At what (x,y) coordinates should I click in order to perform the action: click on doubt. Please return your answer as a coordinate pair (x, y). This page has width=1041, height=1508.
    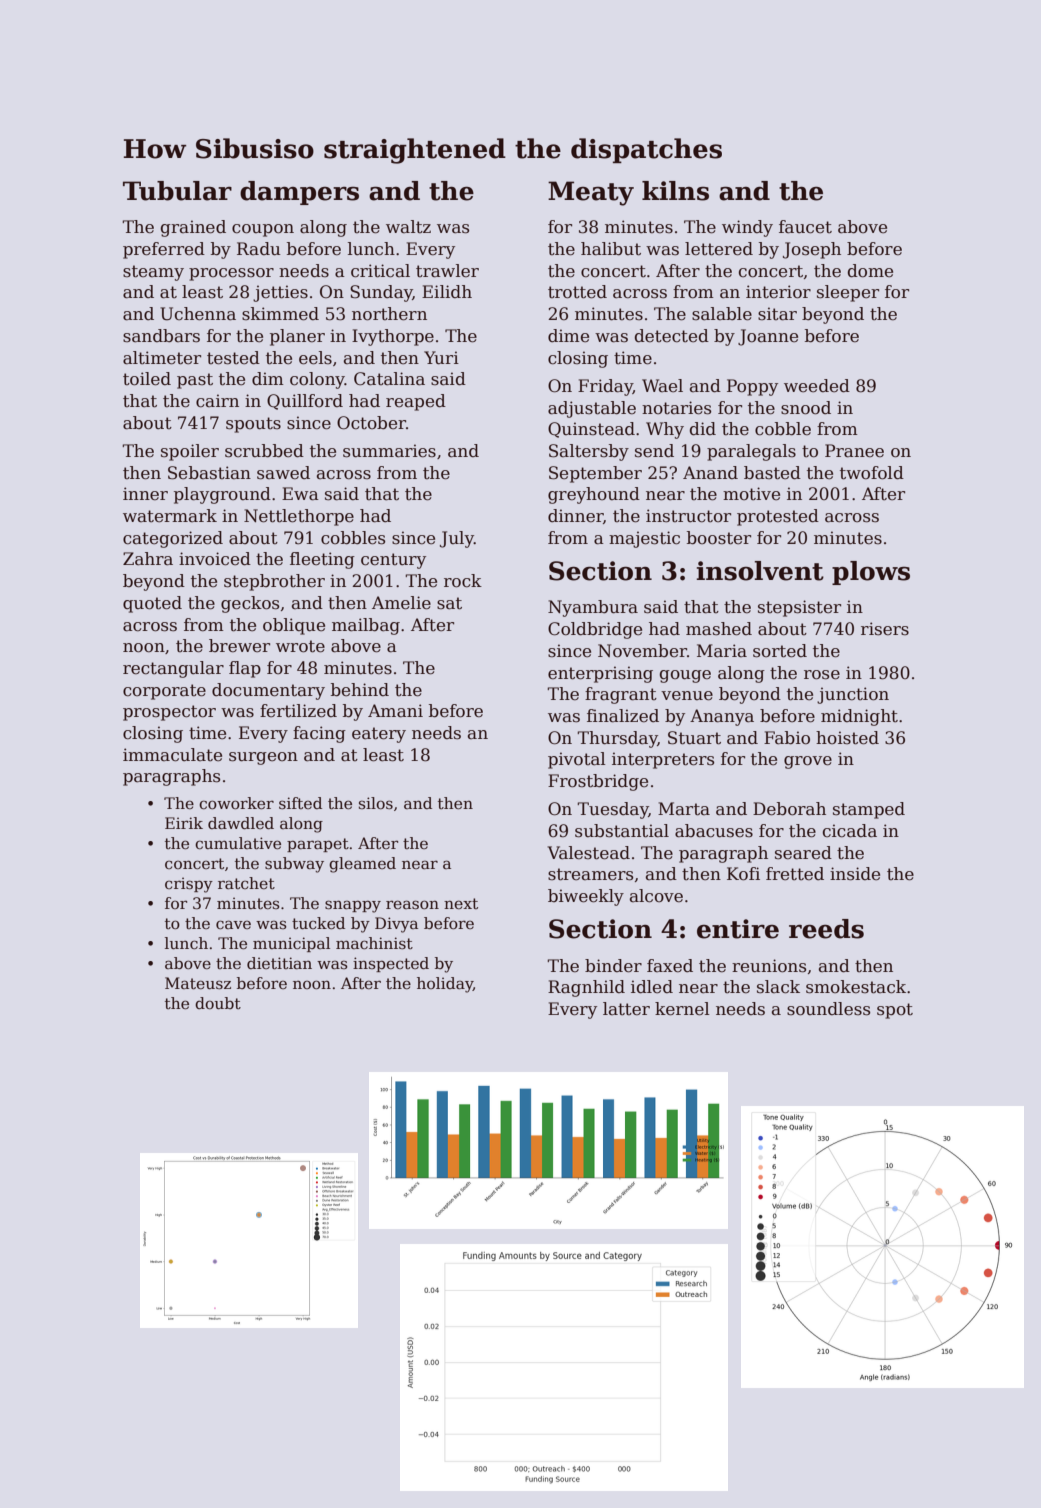
    Looking at the image, I should click on (218, 1003).
